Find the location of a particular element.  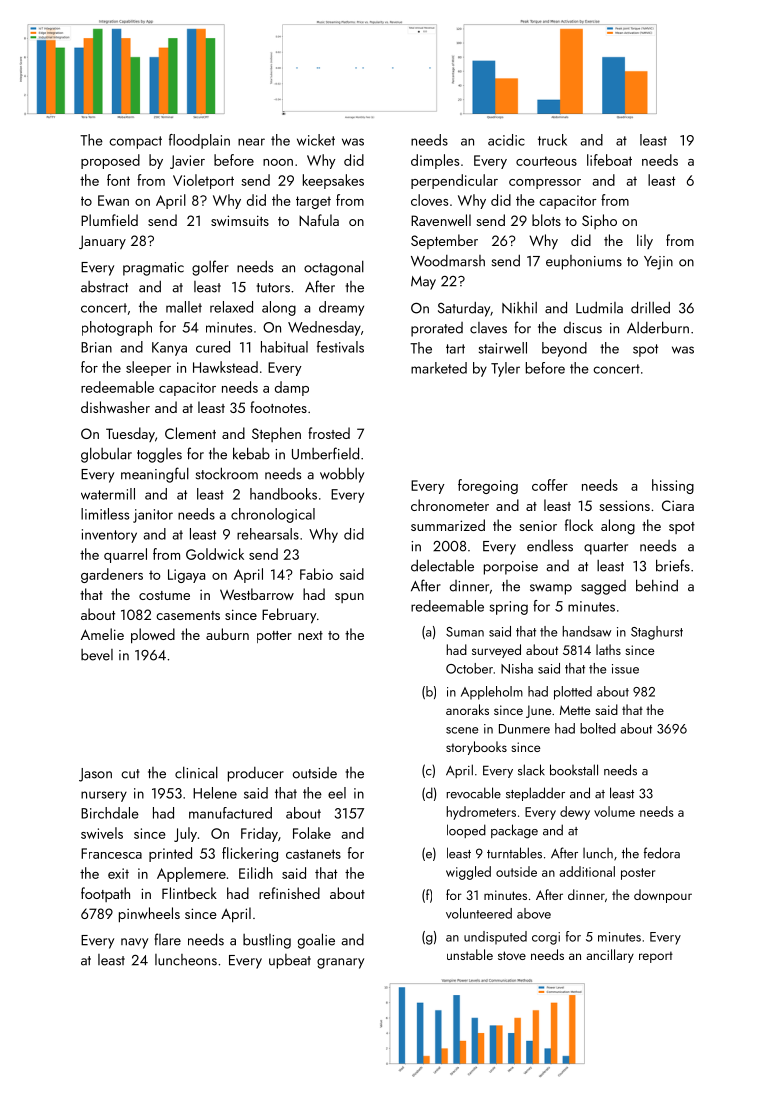

frosted is located at coordinates (329, 433).
